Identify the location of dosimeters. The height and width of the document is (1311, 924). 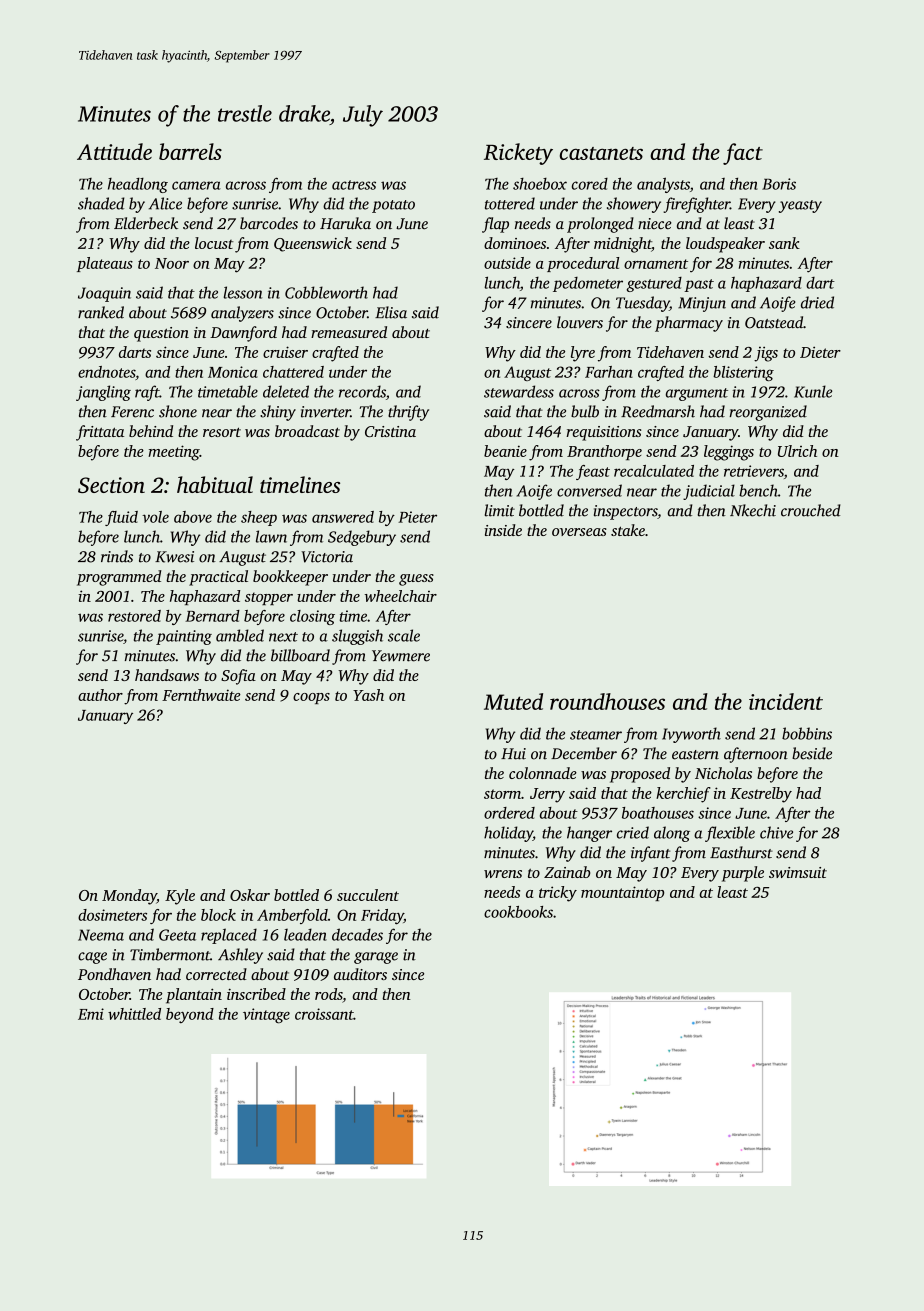
(112, 915).
